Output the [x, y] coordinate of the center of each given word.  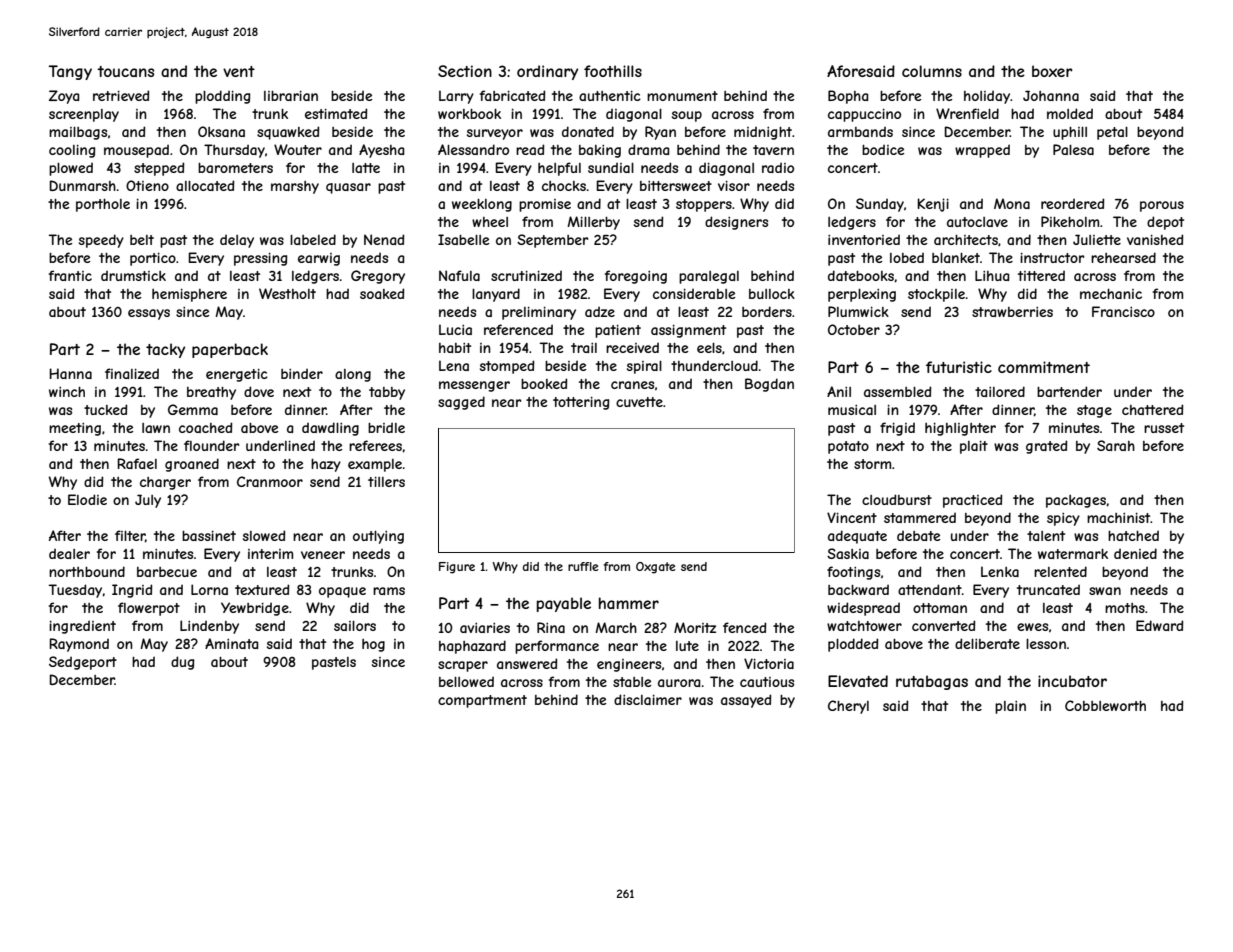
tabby [387, 393]
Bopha [848, 97]
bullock [772, 294]
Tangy [70, 72]
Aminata [231, 643]
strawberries [1012, 312]
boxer [1052, 71]
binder [302, 373]
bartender [1069, 391]
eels [709, 348]
